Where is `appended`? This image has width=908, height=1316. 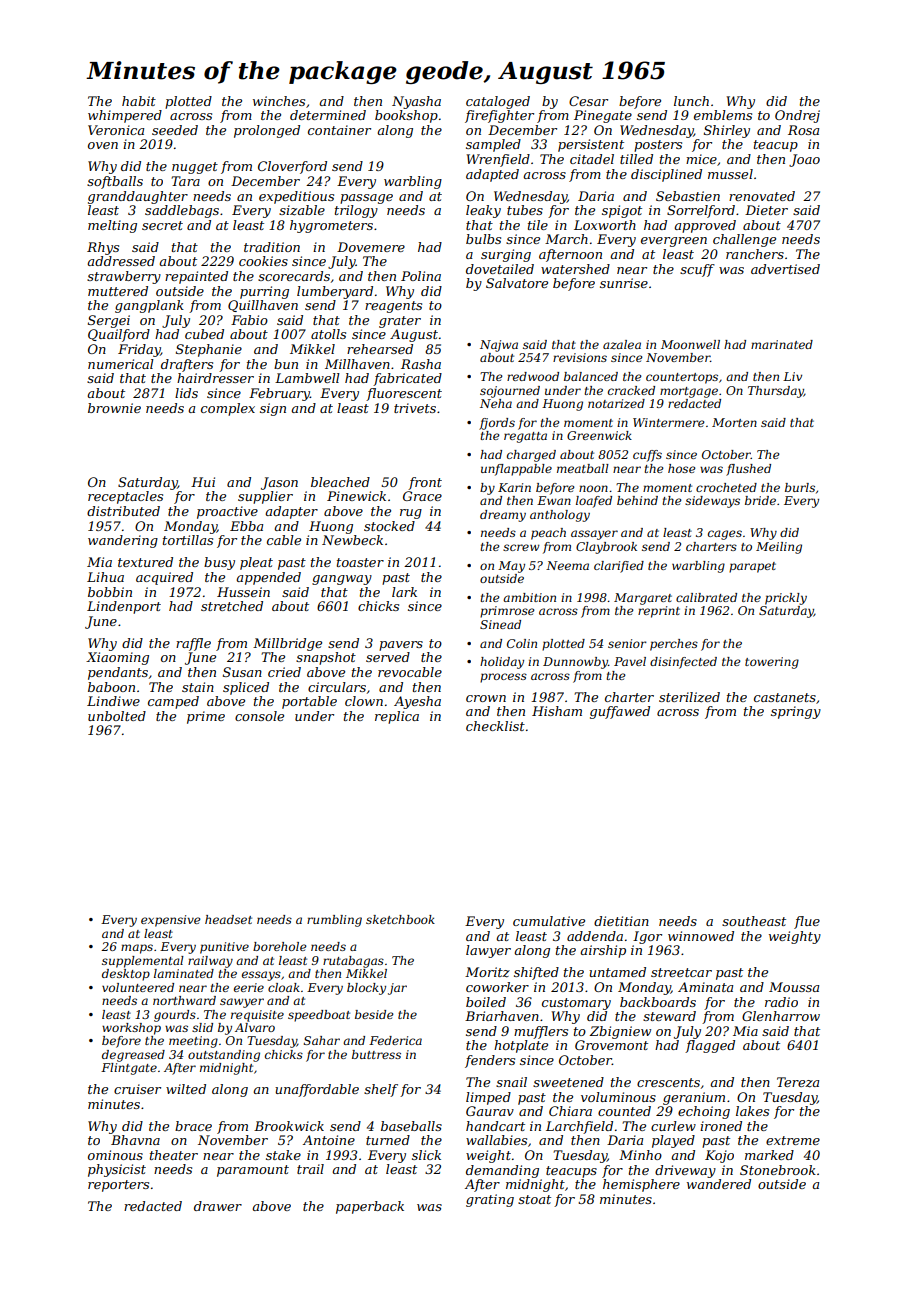 appended is located at coordinates (268, 578).
